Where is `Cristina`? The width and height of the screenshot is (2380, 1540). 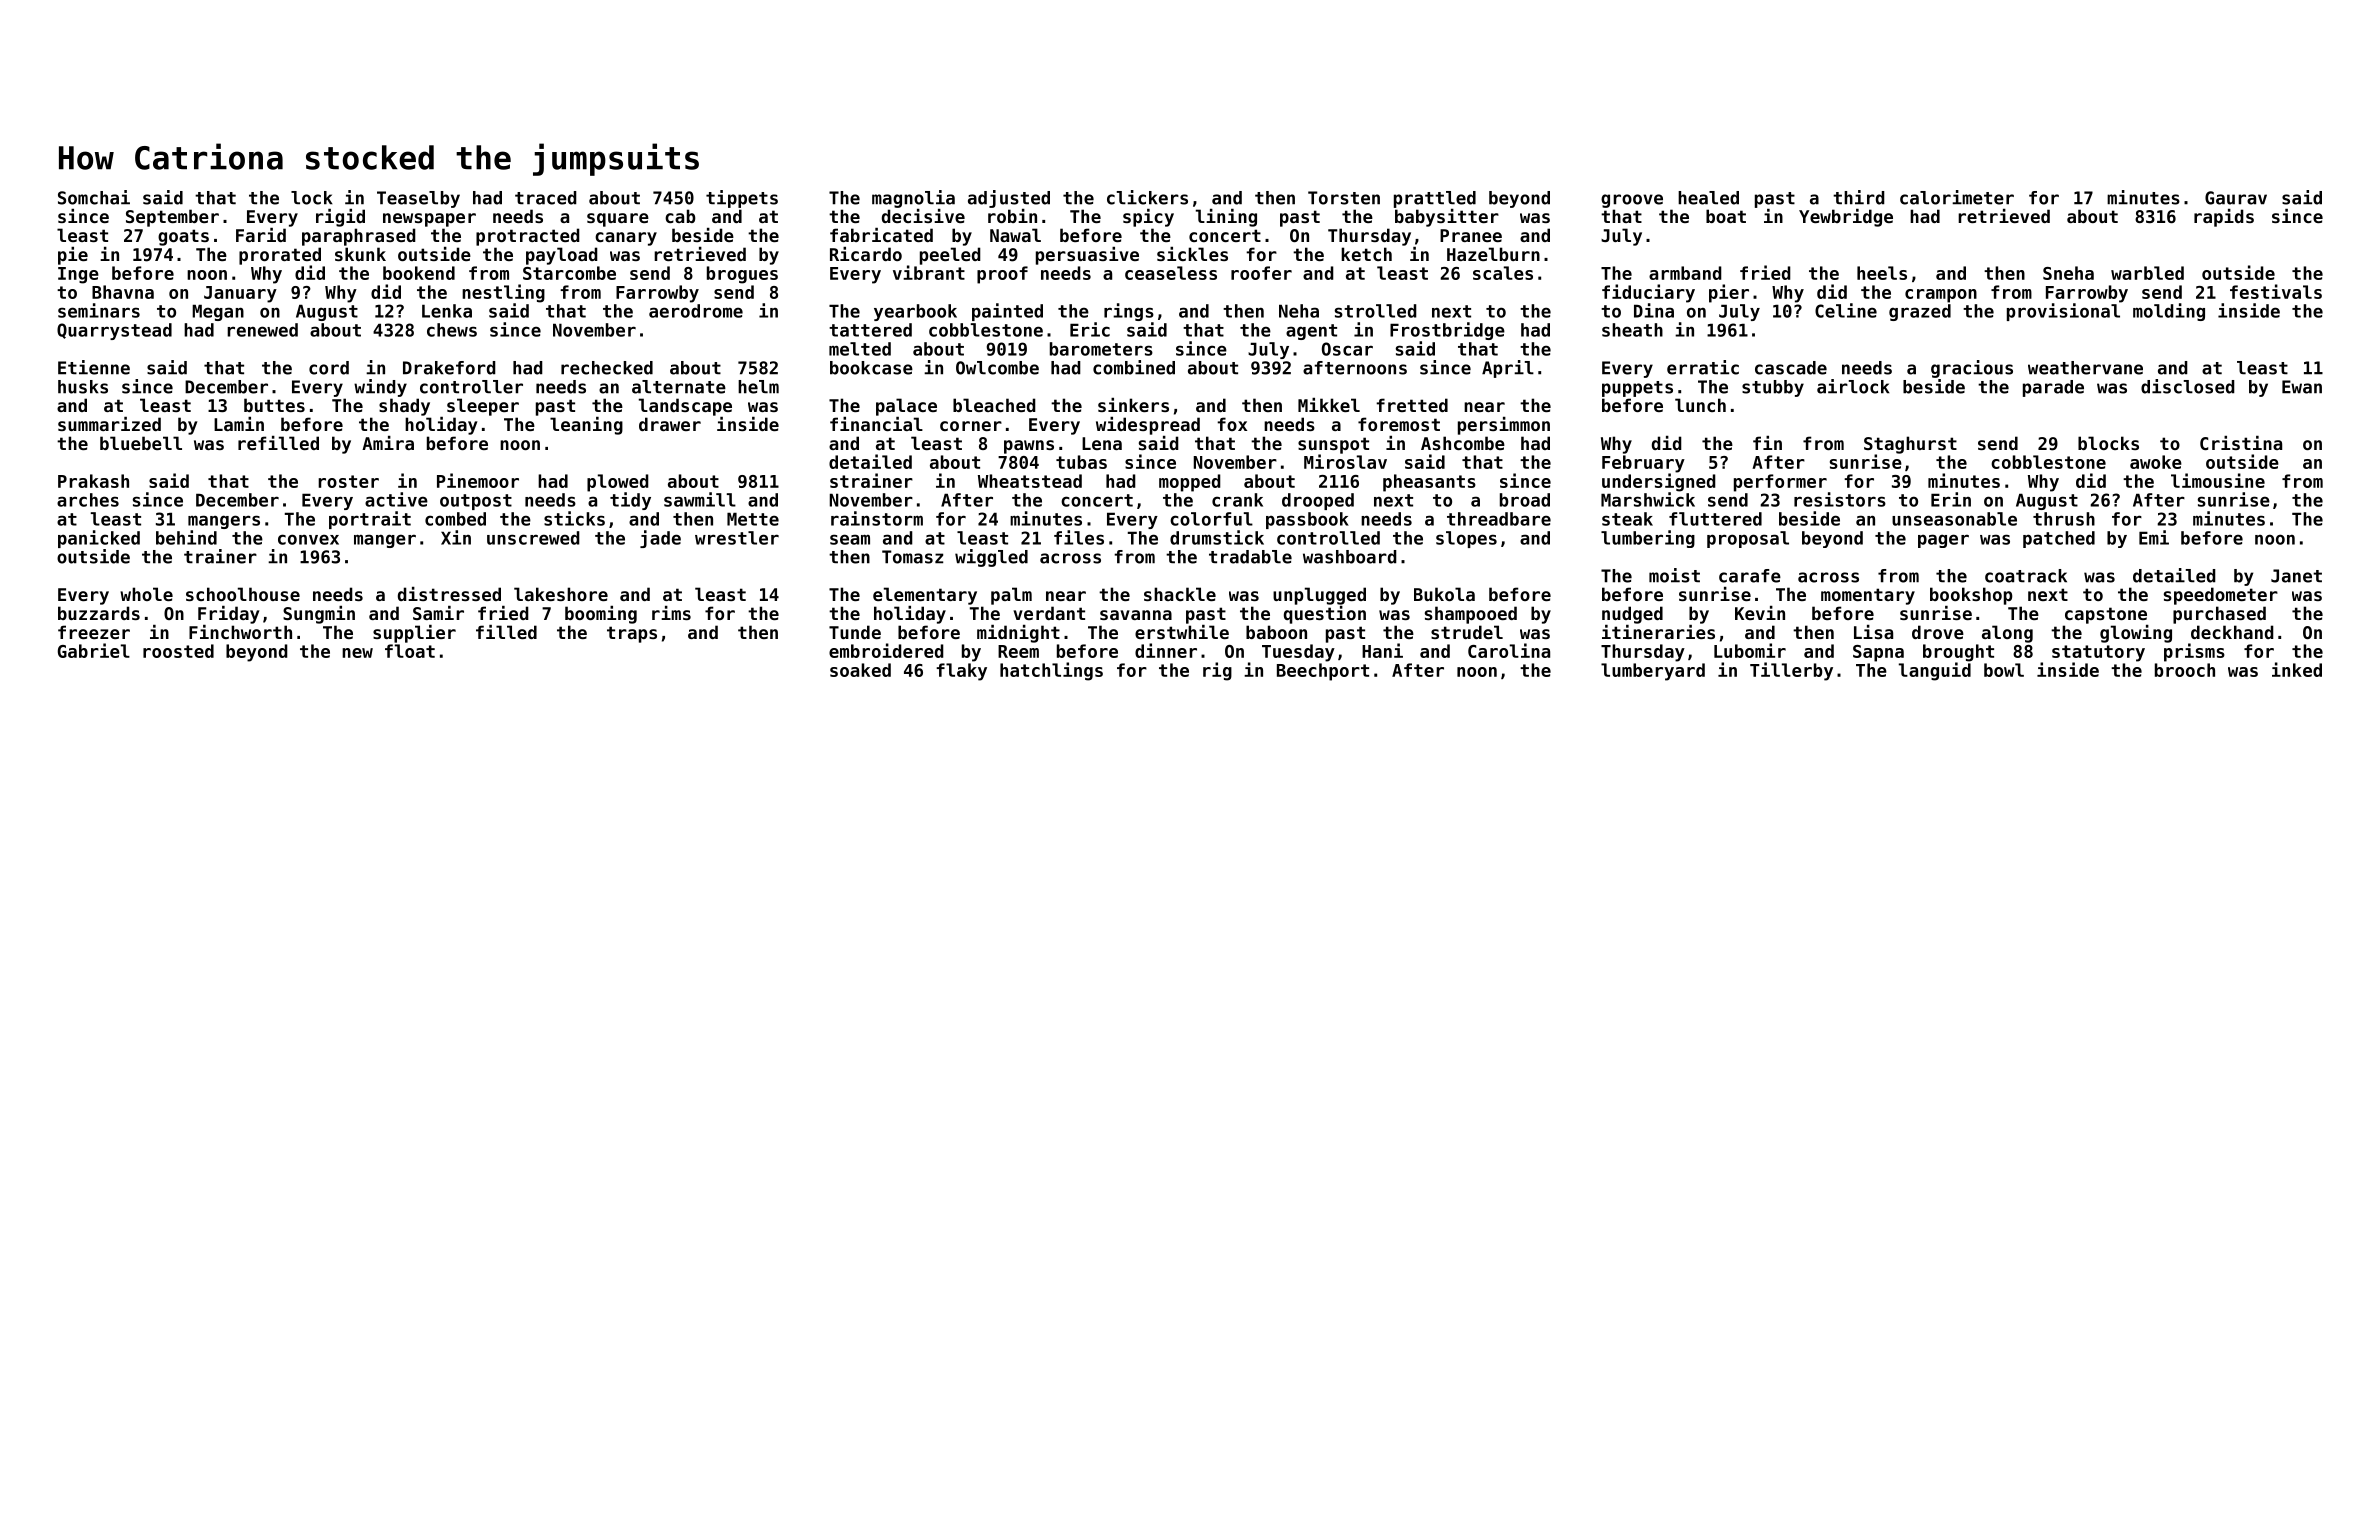 Cristina is located at coordinates (2241, 443).
